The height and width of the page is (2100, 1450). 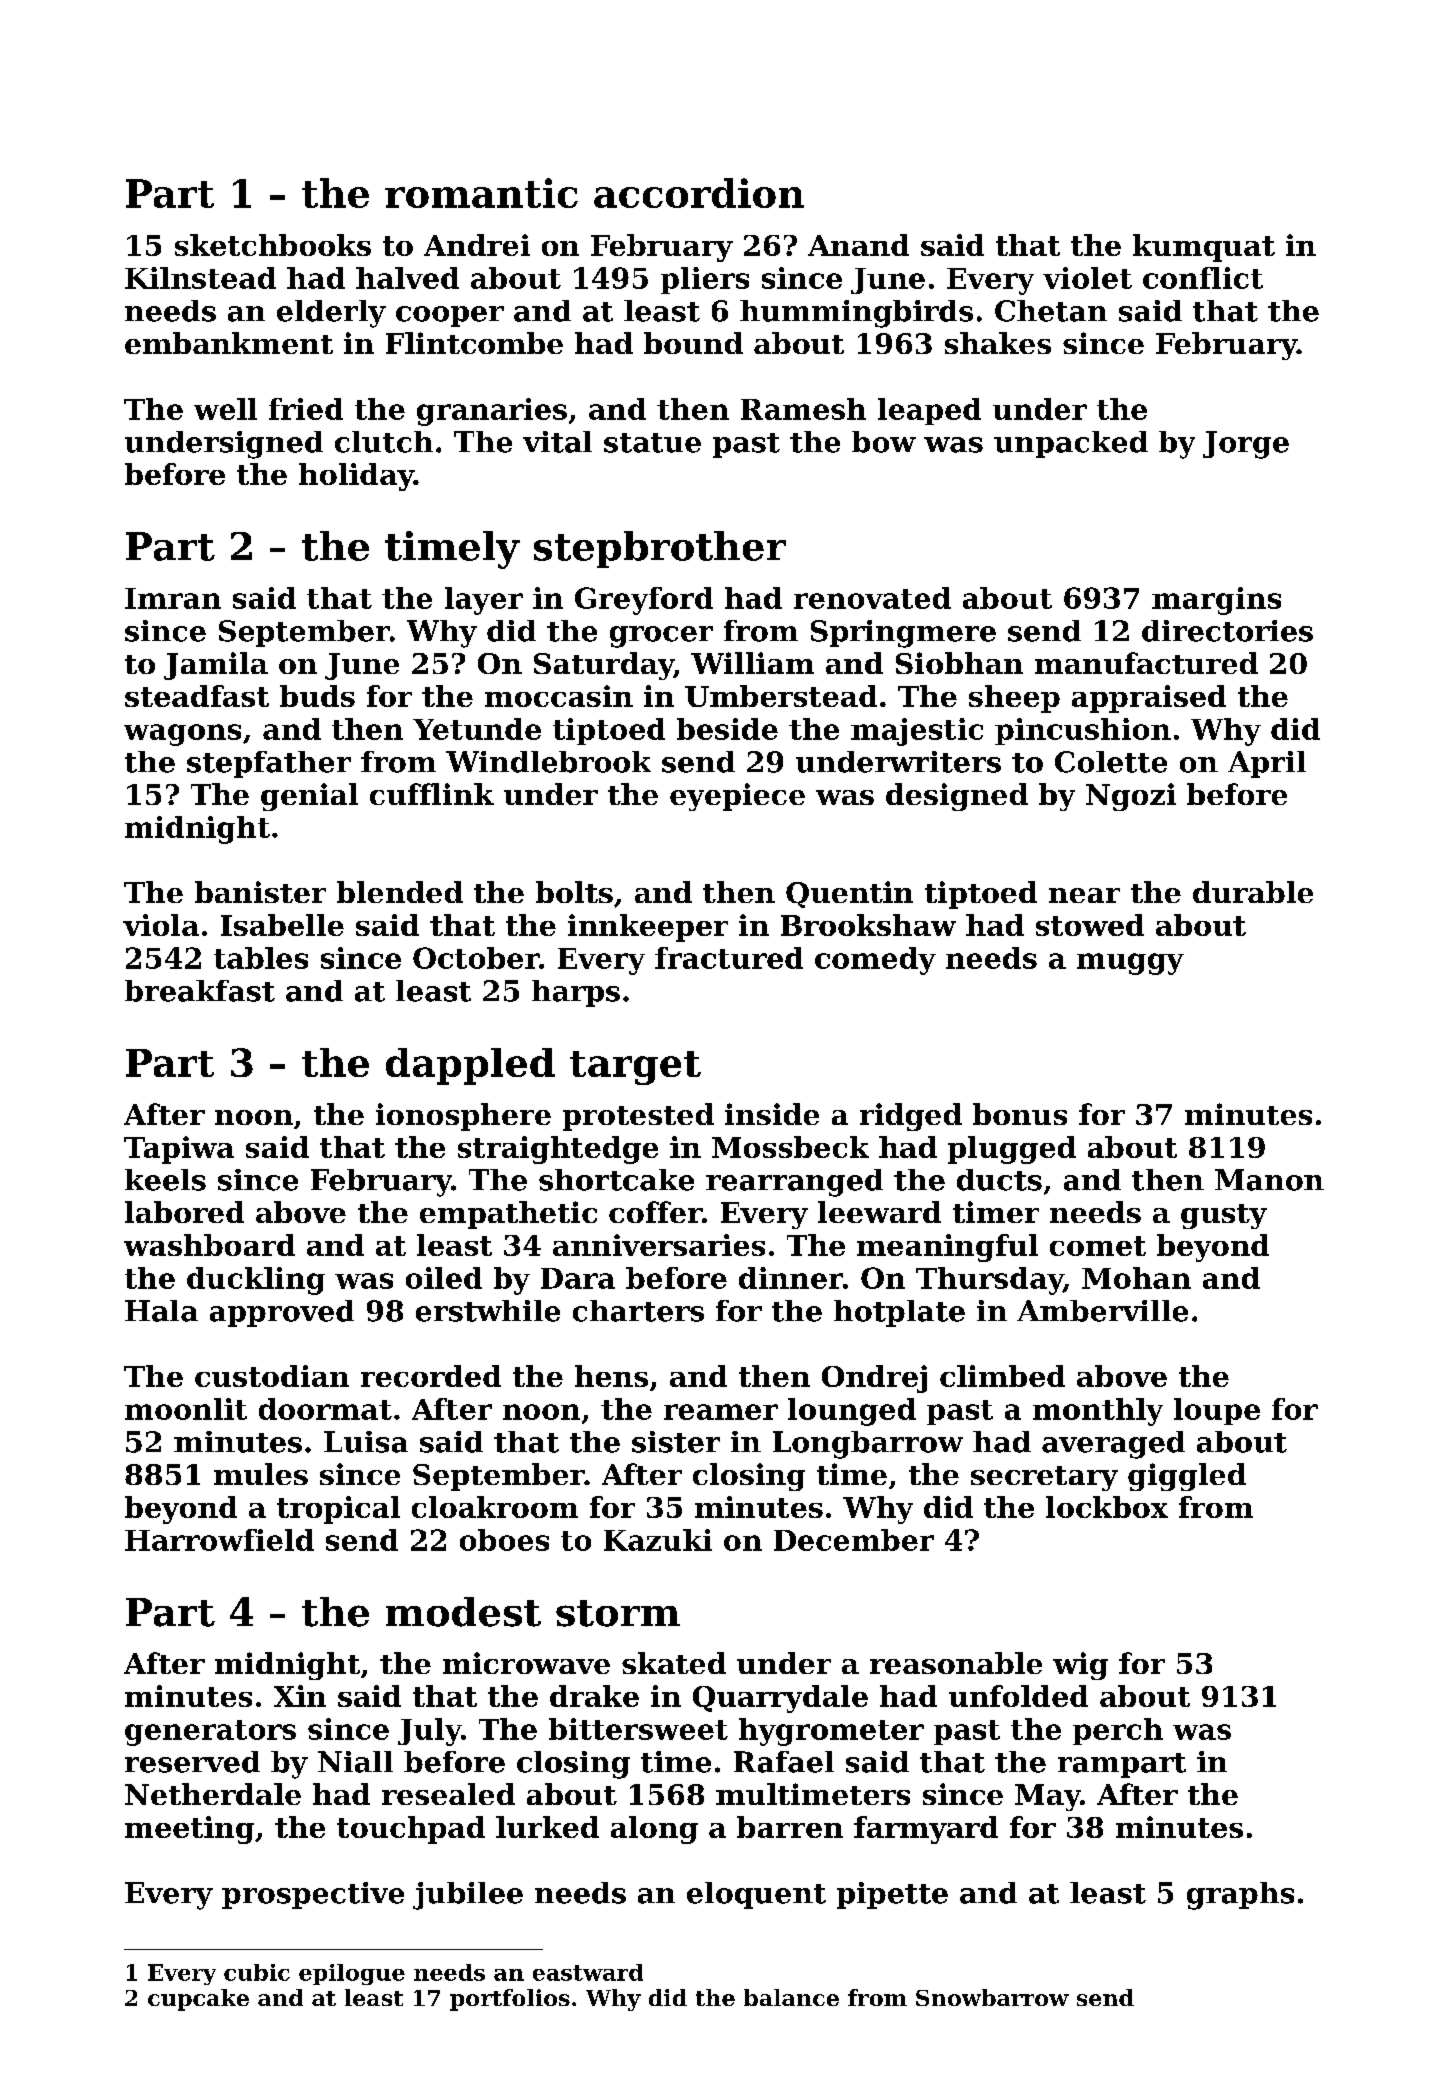 I want to click on loupe, so click(x=1217, y=1411).
